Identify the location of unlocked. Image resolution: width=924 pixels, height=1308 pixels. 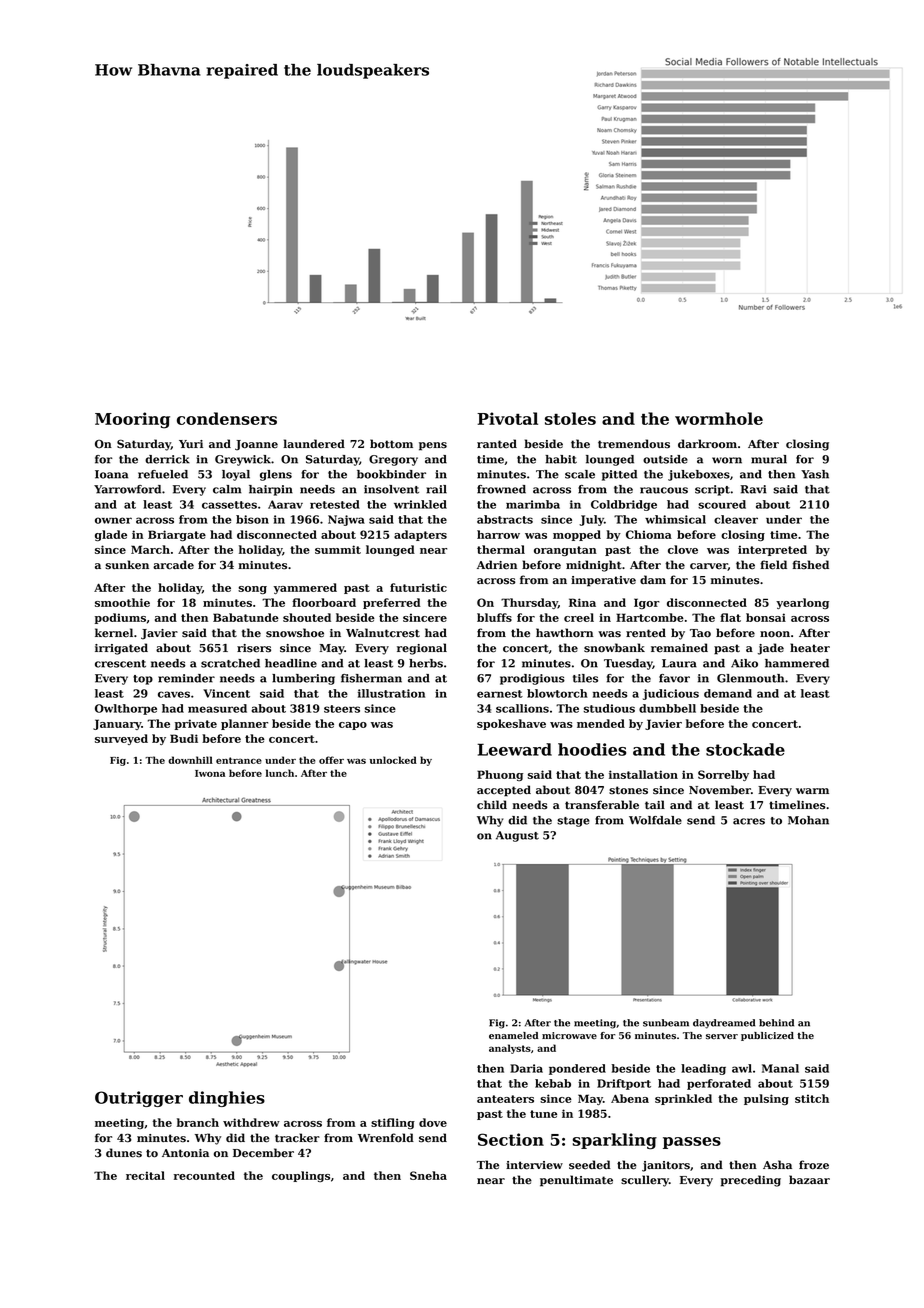
(393, 760).
